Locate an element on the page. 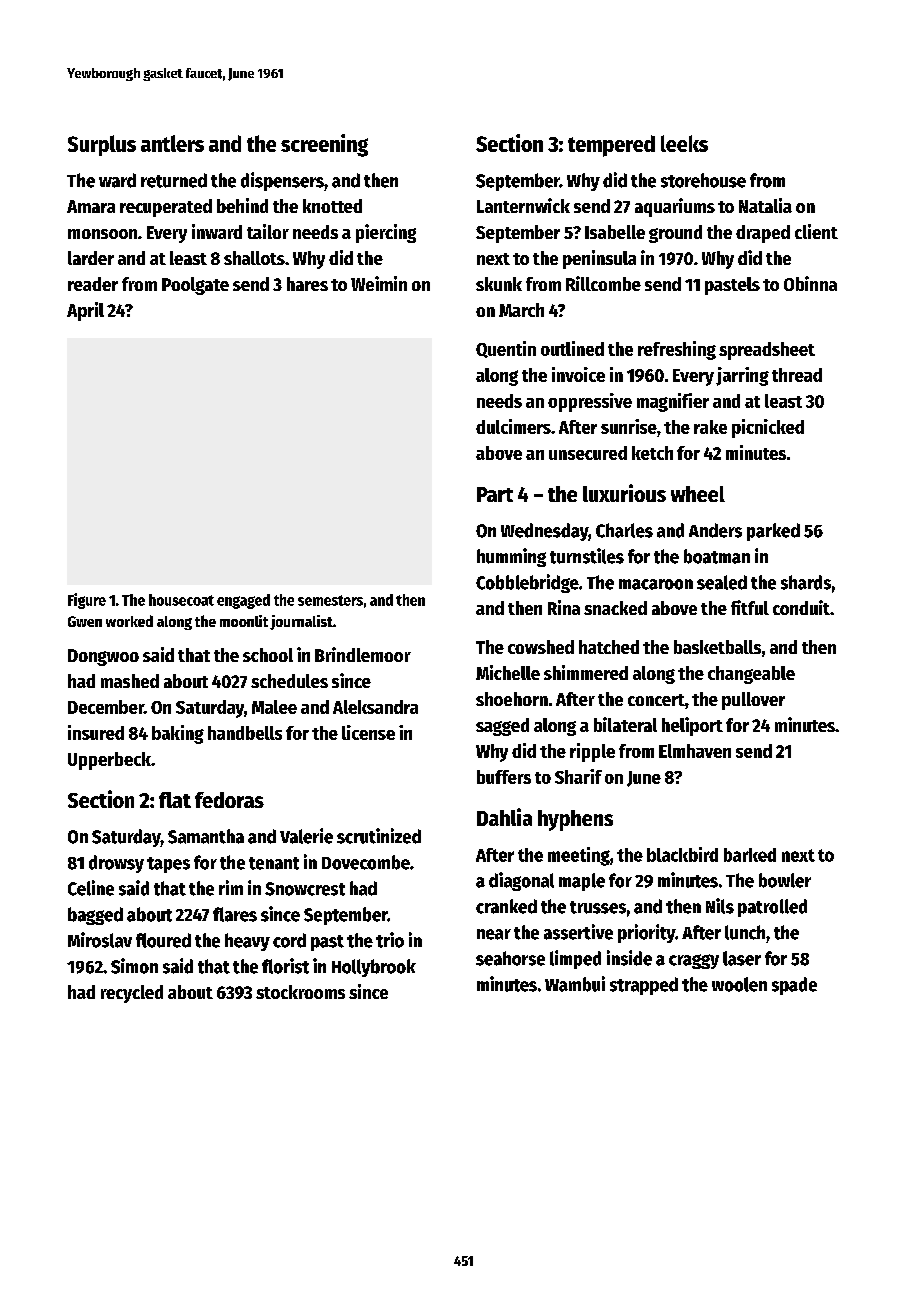  larder is located at coordinates (91, 258).
